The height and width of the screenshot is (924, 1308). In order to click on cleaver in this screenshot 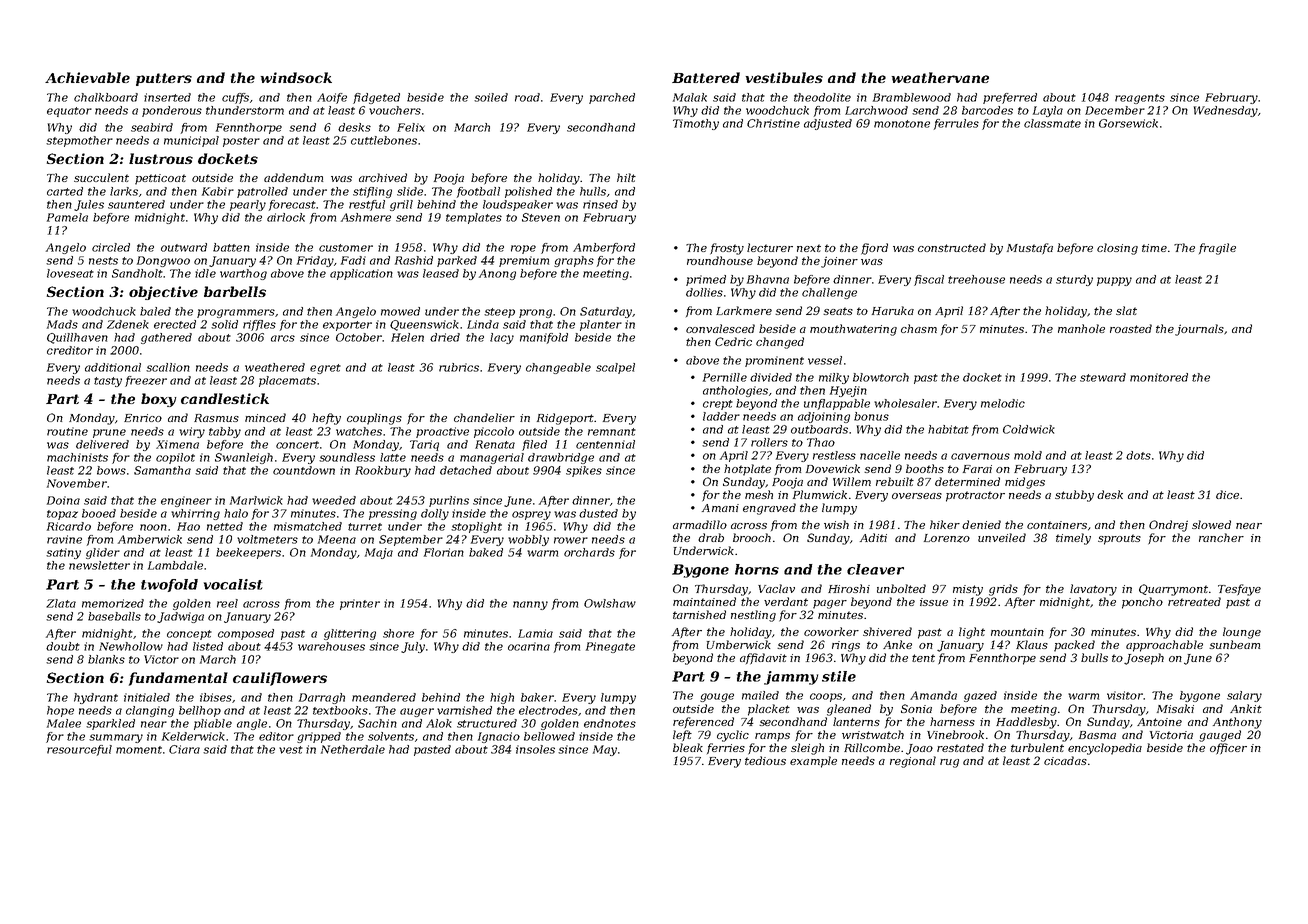, I will do `click(875, 569)`.
